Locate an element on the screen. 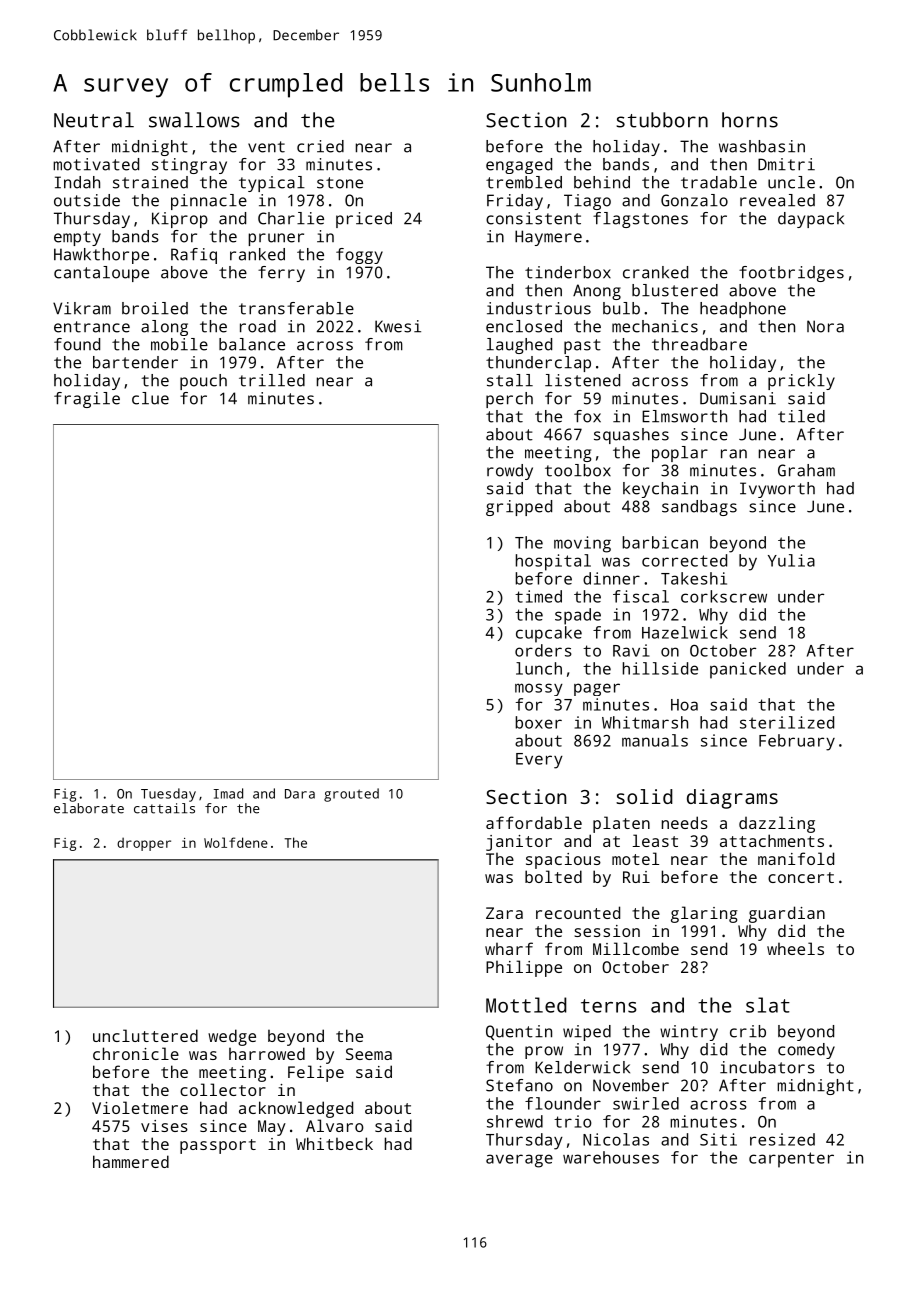 Image resolution: width=924 pixels, height=1314 pixels. Quentin is located at coordinates (519, 1032).
